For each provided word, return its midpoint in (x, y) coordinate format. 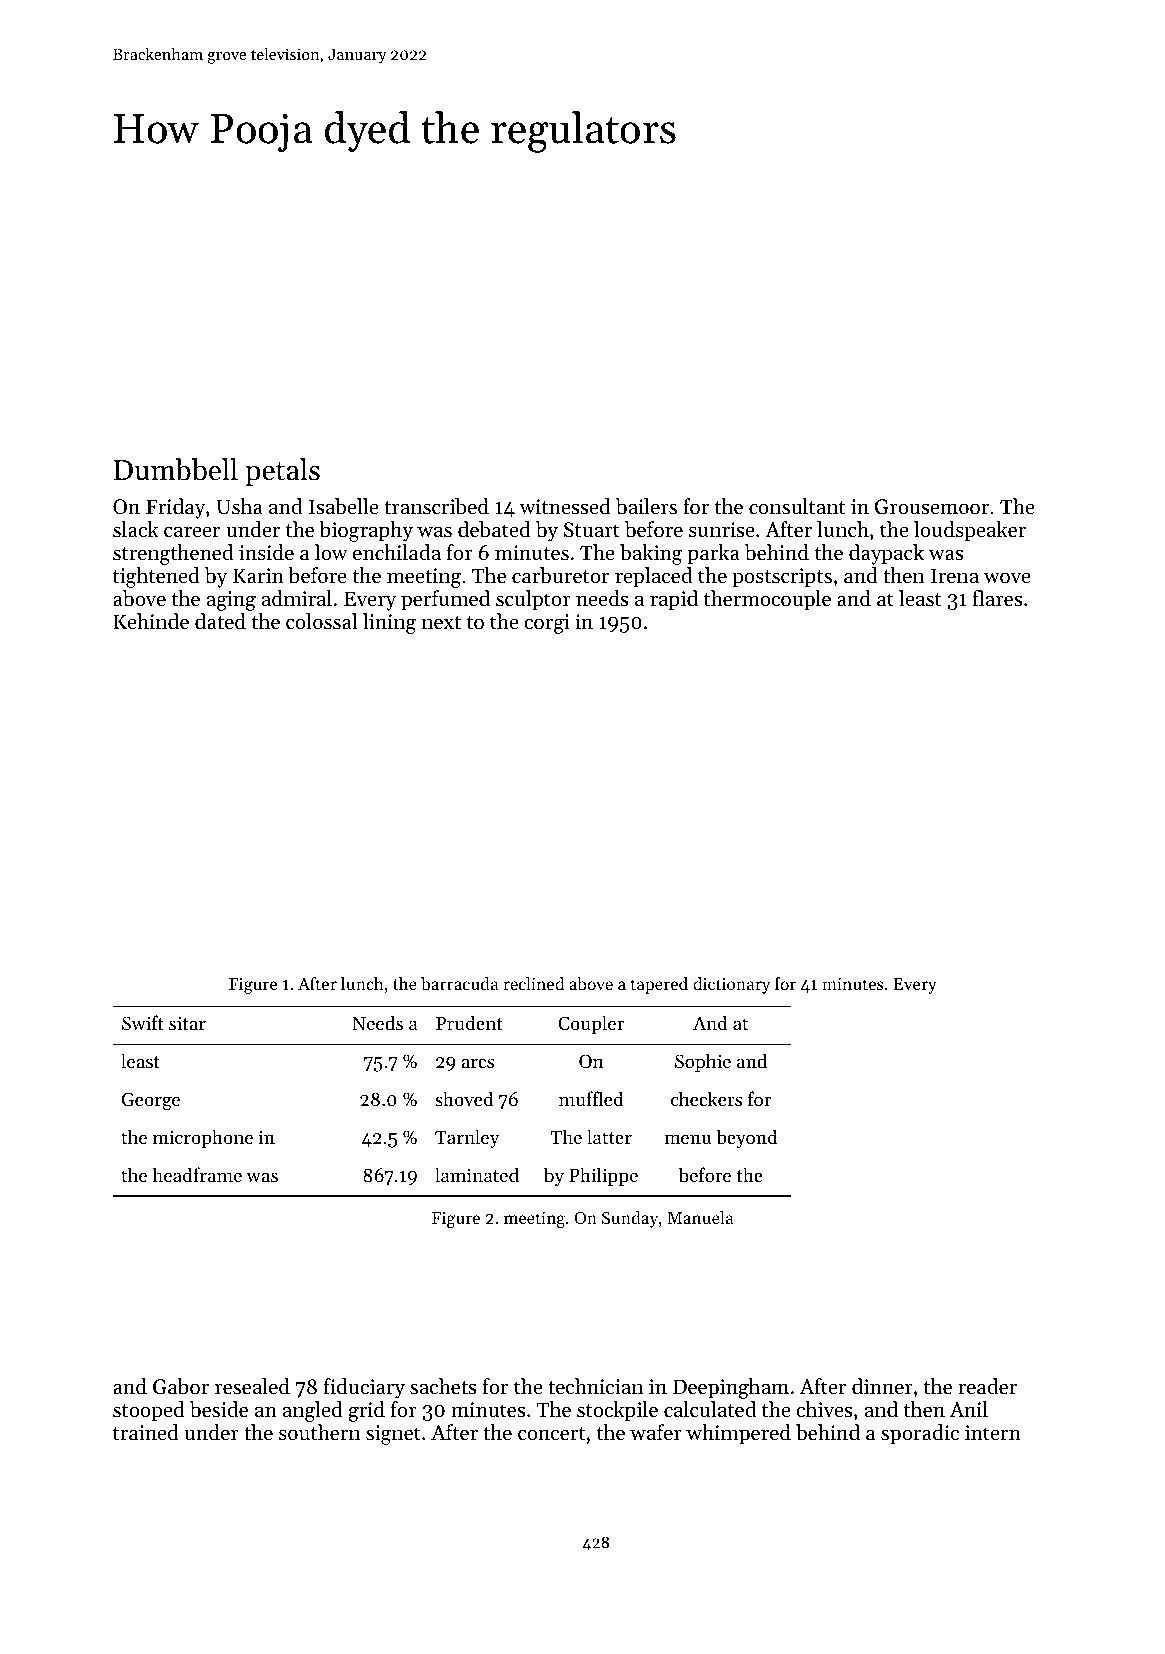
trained (146, 1432)
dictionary (731, 985)
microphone (203, 1138)
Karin (258, 575)
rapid (674, 600)
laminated (477, 1174)
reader (987, 1386)
